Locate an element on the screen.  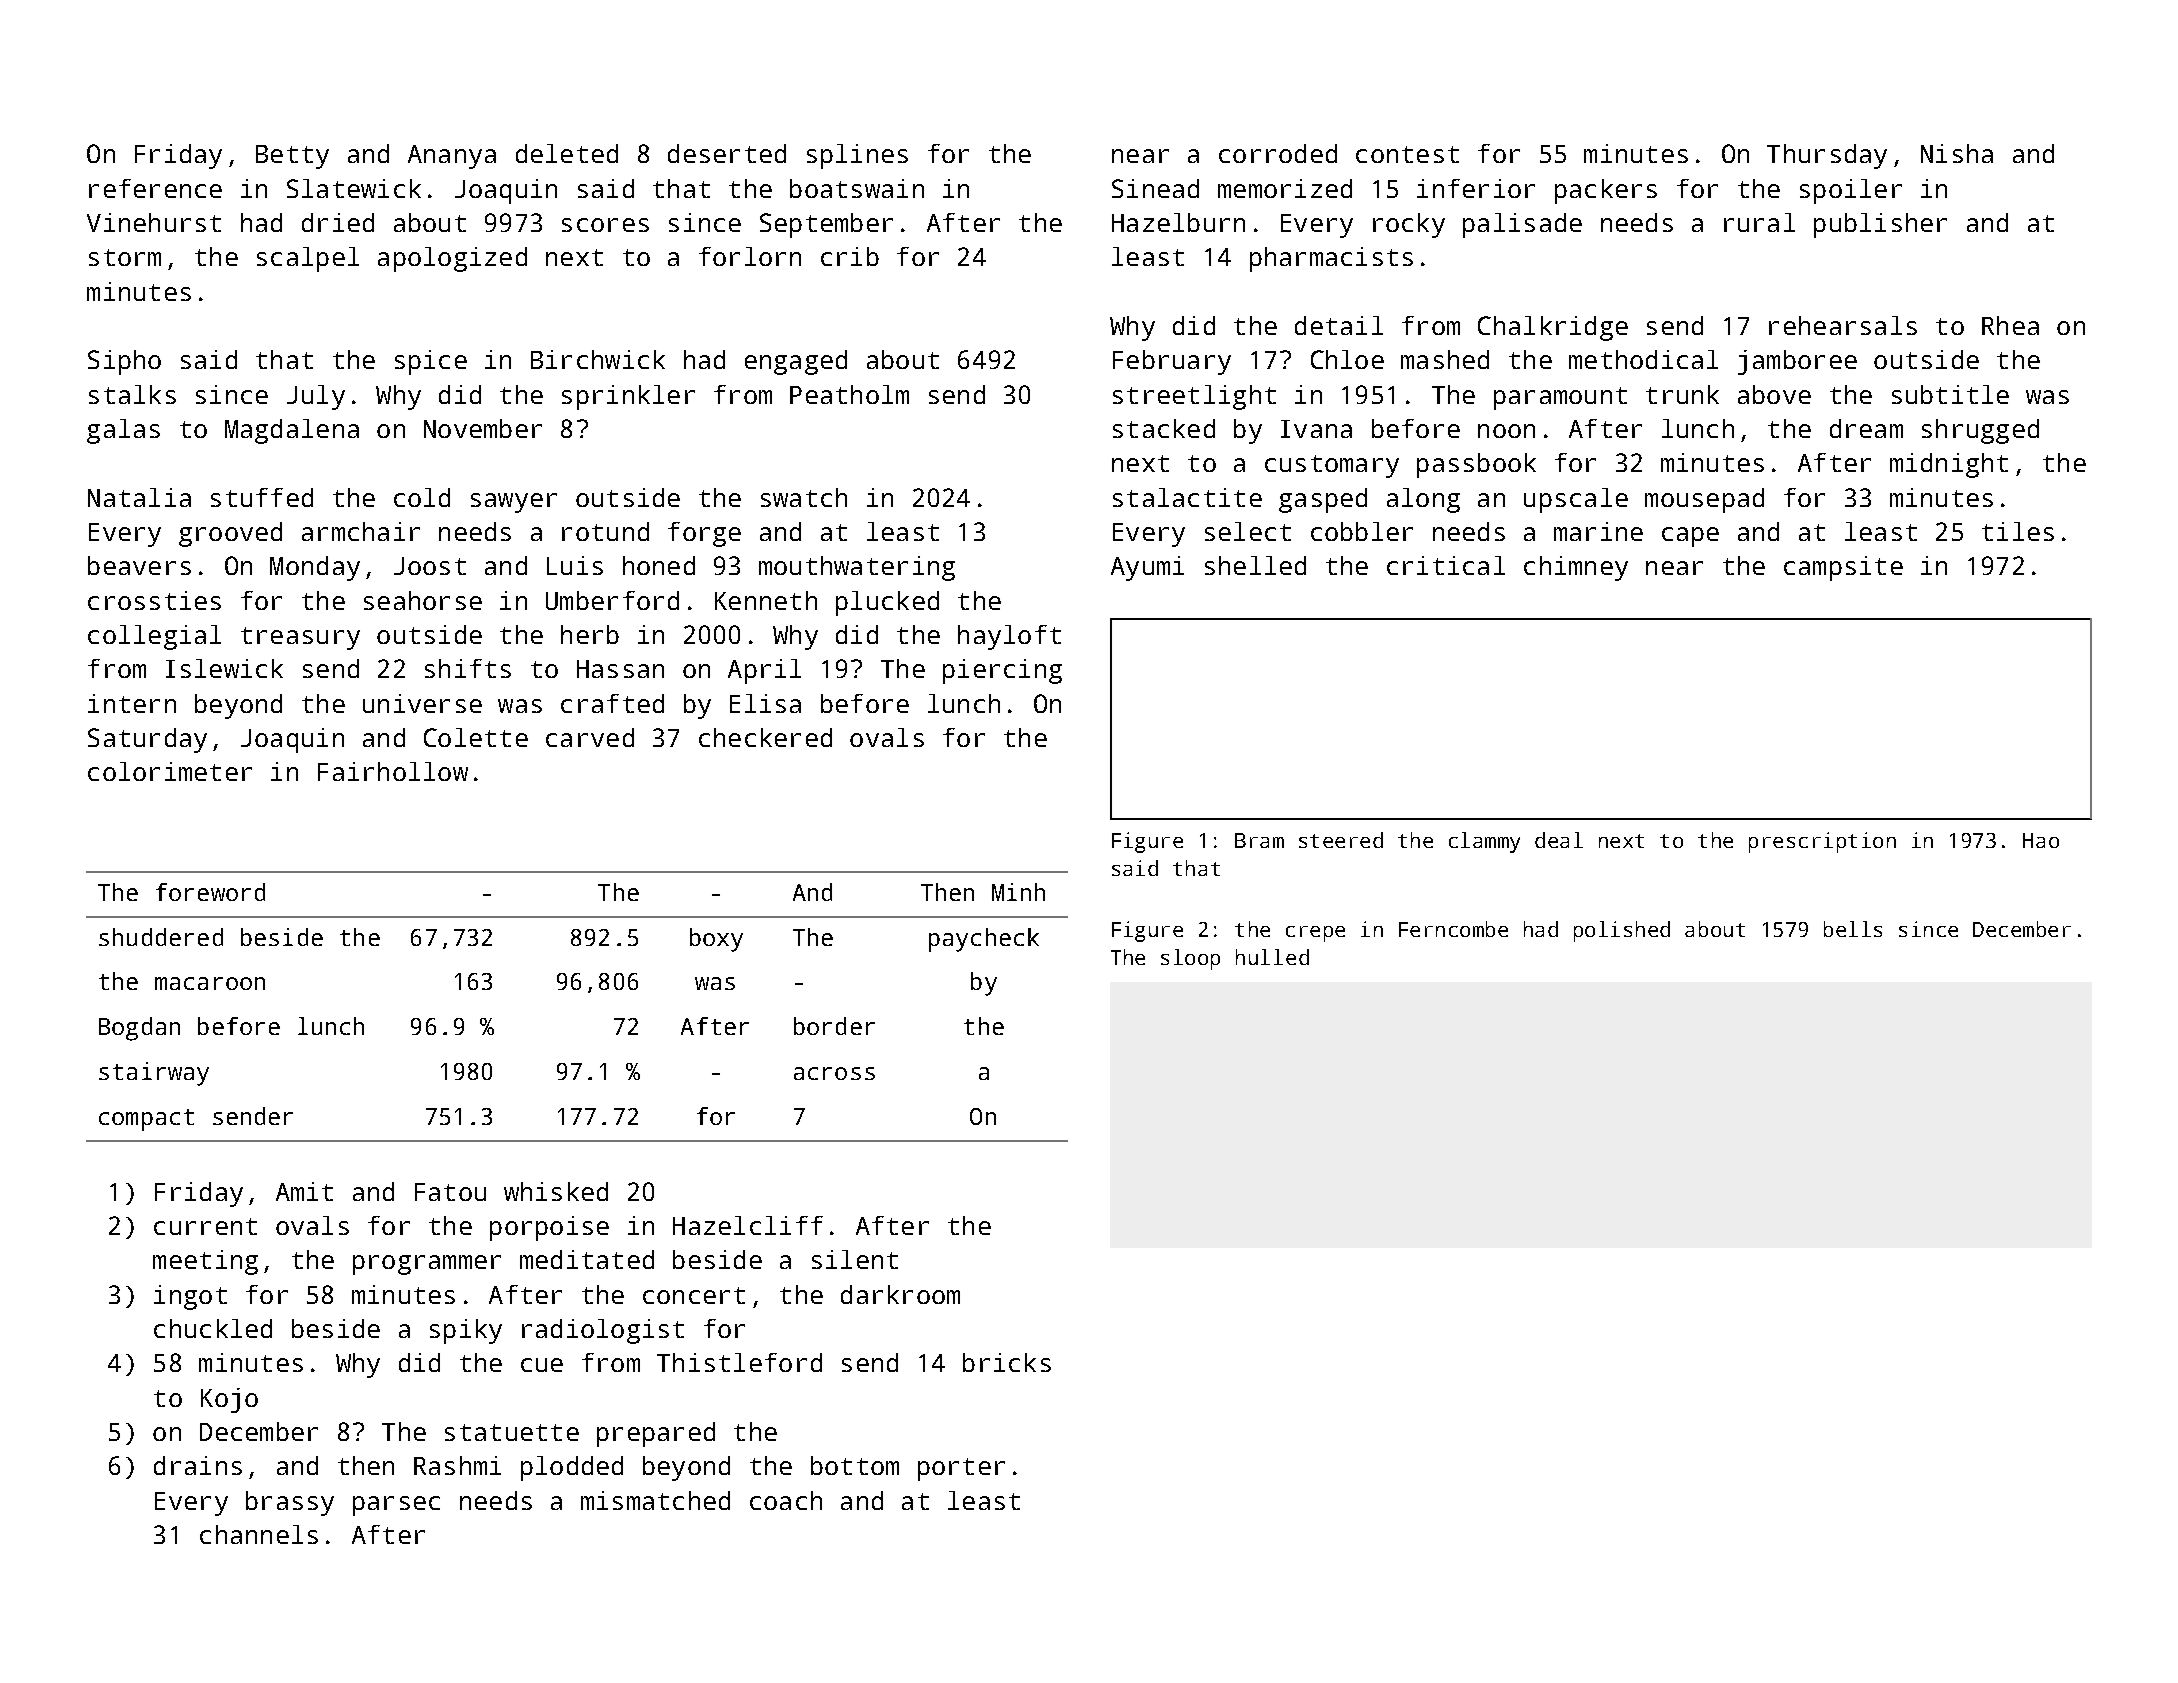
scalpel is located at coordinates (308, 259).
